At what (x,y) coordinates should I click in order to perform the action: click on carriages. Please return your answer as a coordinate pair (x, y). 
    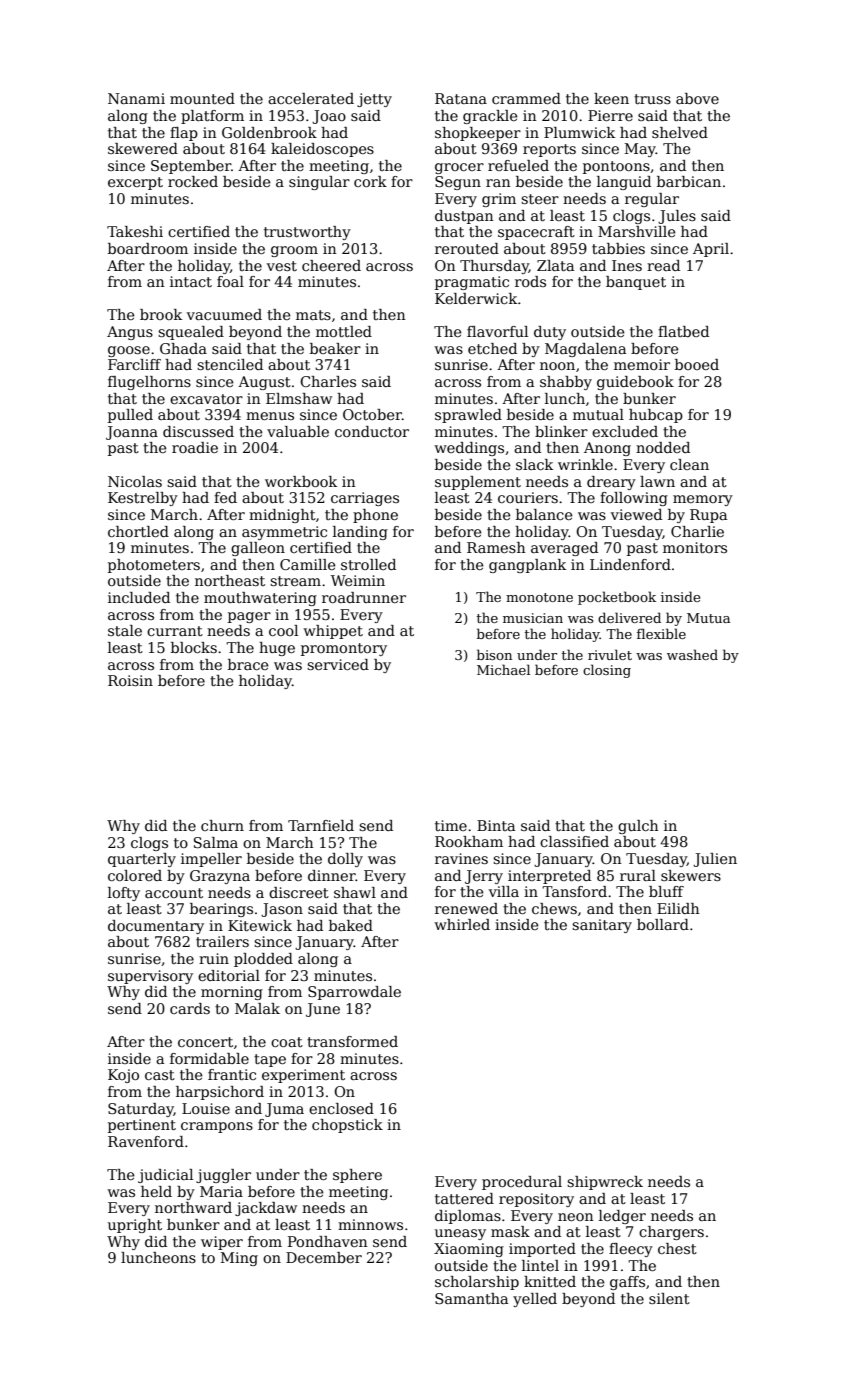
    Looking at the image, I should click on (365, 499).
